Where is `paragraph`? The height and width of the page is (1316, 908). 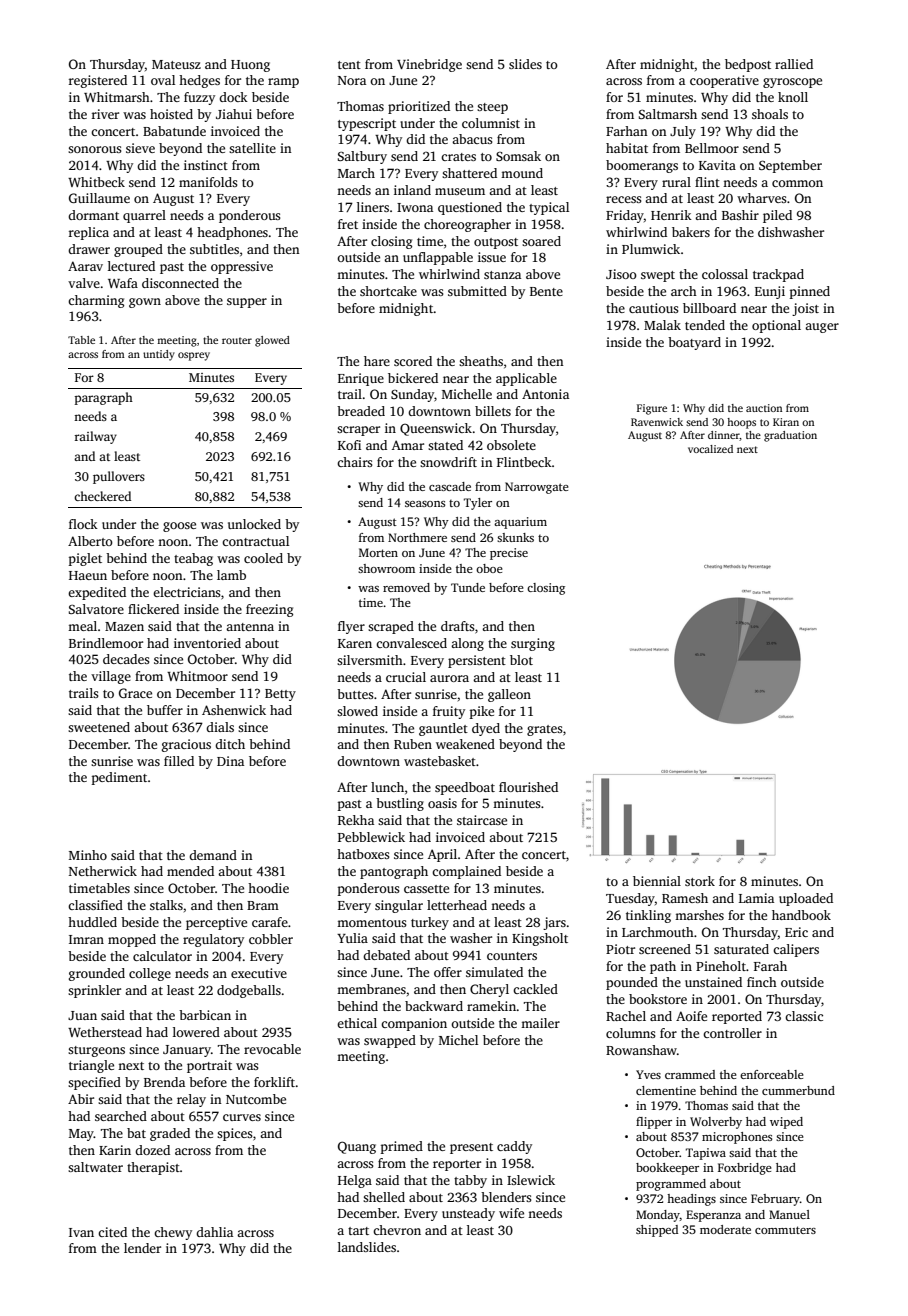
paragraph is located at coordinates (104, 398).
